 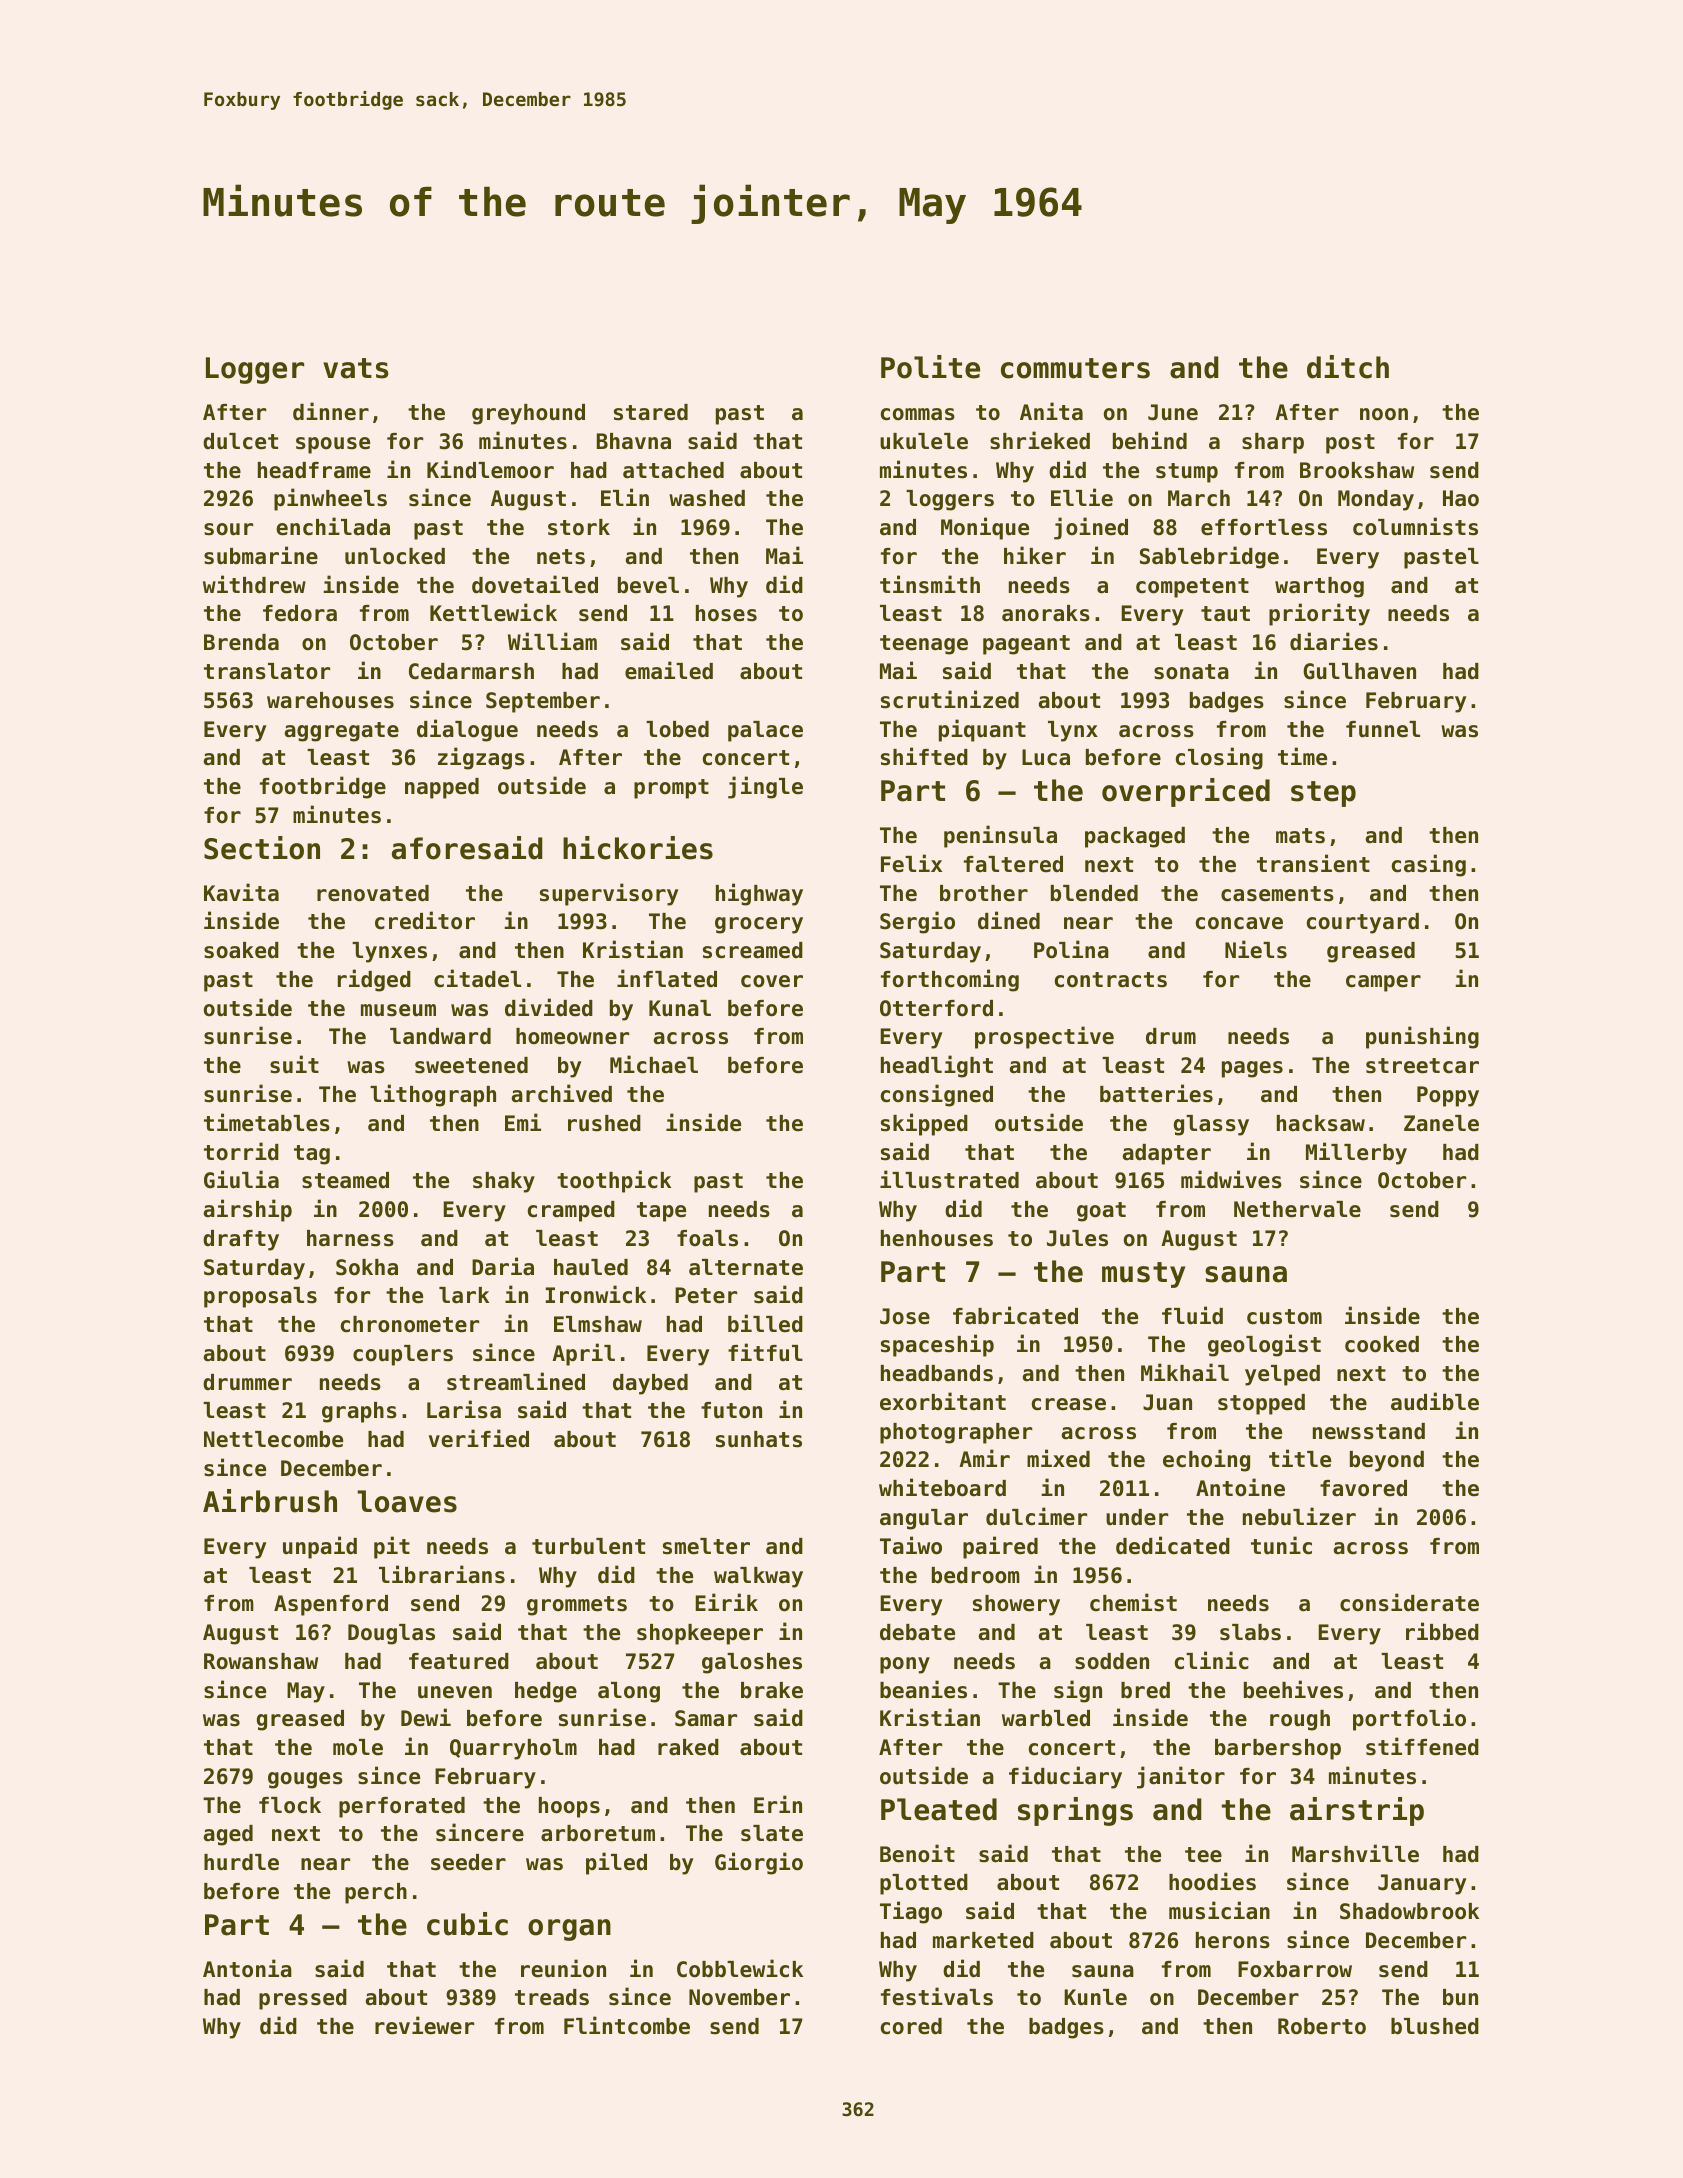 I want to click on sonata, so click(x=1191, y=672).
